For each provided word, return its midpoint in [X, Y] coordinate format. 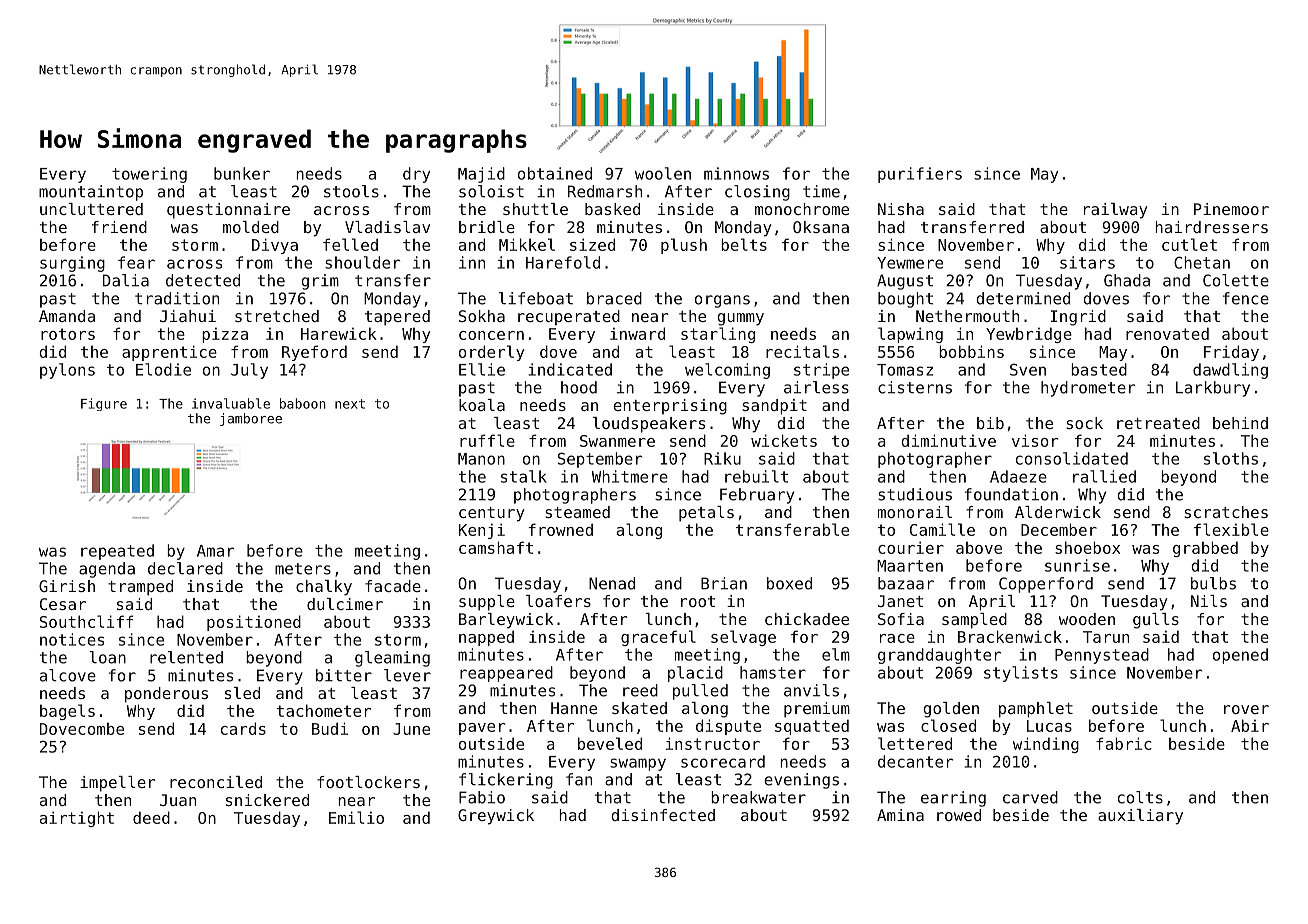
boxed [789, 583]
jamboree [251, 419]
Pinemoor [1231, 209]
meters [303, 569]
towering [149, 175]
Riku [722, 458]
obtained [555, 173]
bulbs [1213, 583]
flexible [1231, 529]
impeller [117, 784]
